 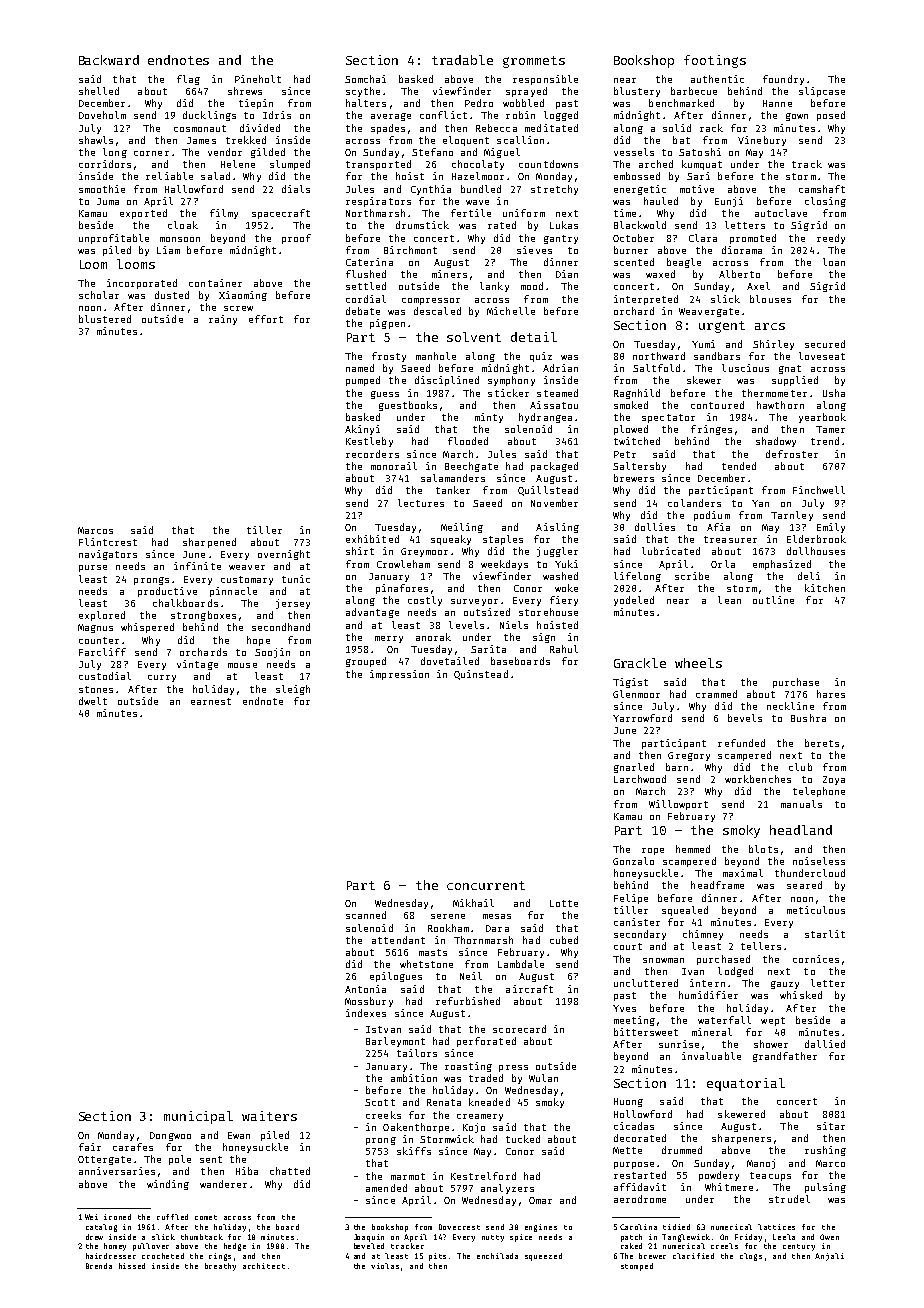 What do you see at coordinates (366, 915) in the screenshot?
I see `scanned` at bounding box center [366, 915].
